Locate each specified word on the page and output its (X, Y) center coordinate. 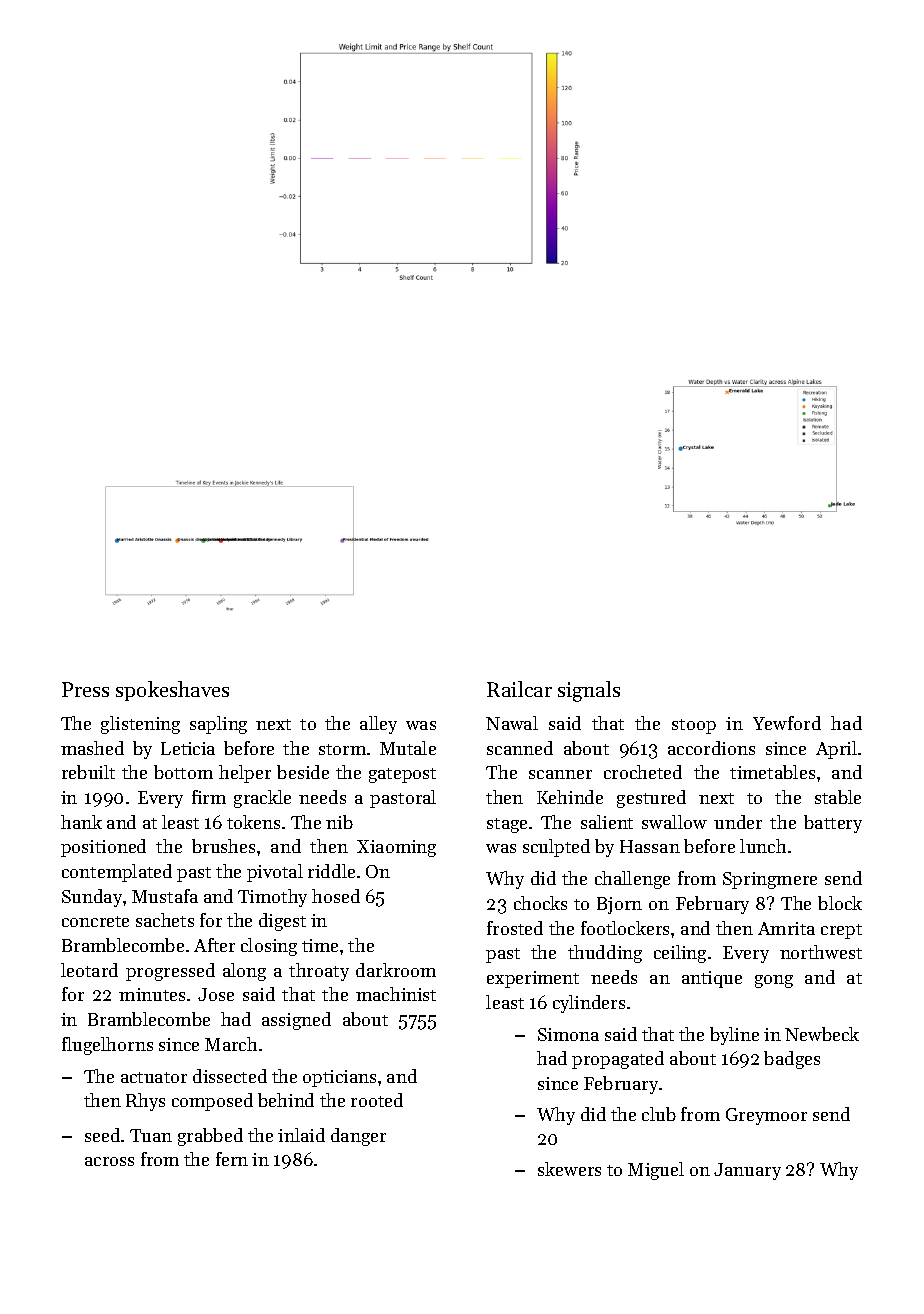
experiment (533, 979)
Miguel (656, 1171)
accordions (711, 748)
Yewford (787, 723)
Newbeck (822, 1034)
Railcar (519, 689)
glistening (140, 725)
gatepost (402, 775)
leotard (89, 970)
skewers (569, 1169)
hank (81, 822)
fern (232, 1159)
